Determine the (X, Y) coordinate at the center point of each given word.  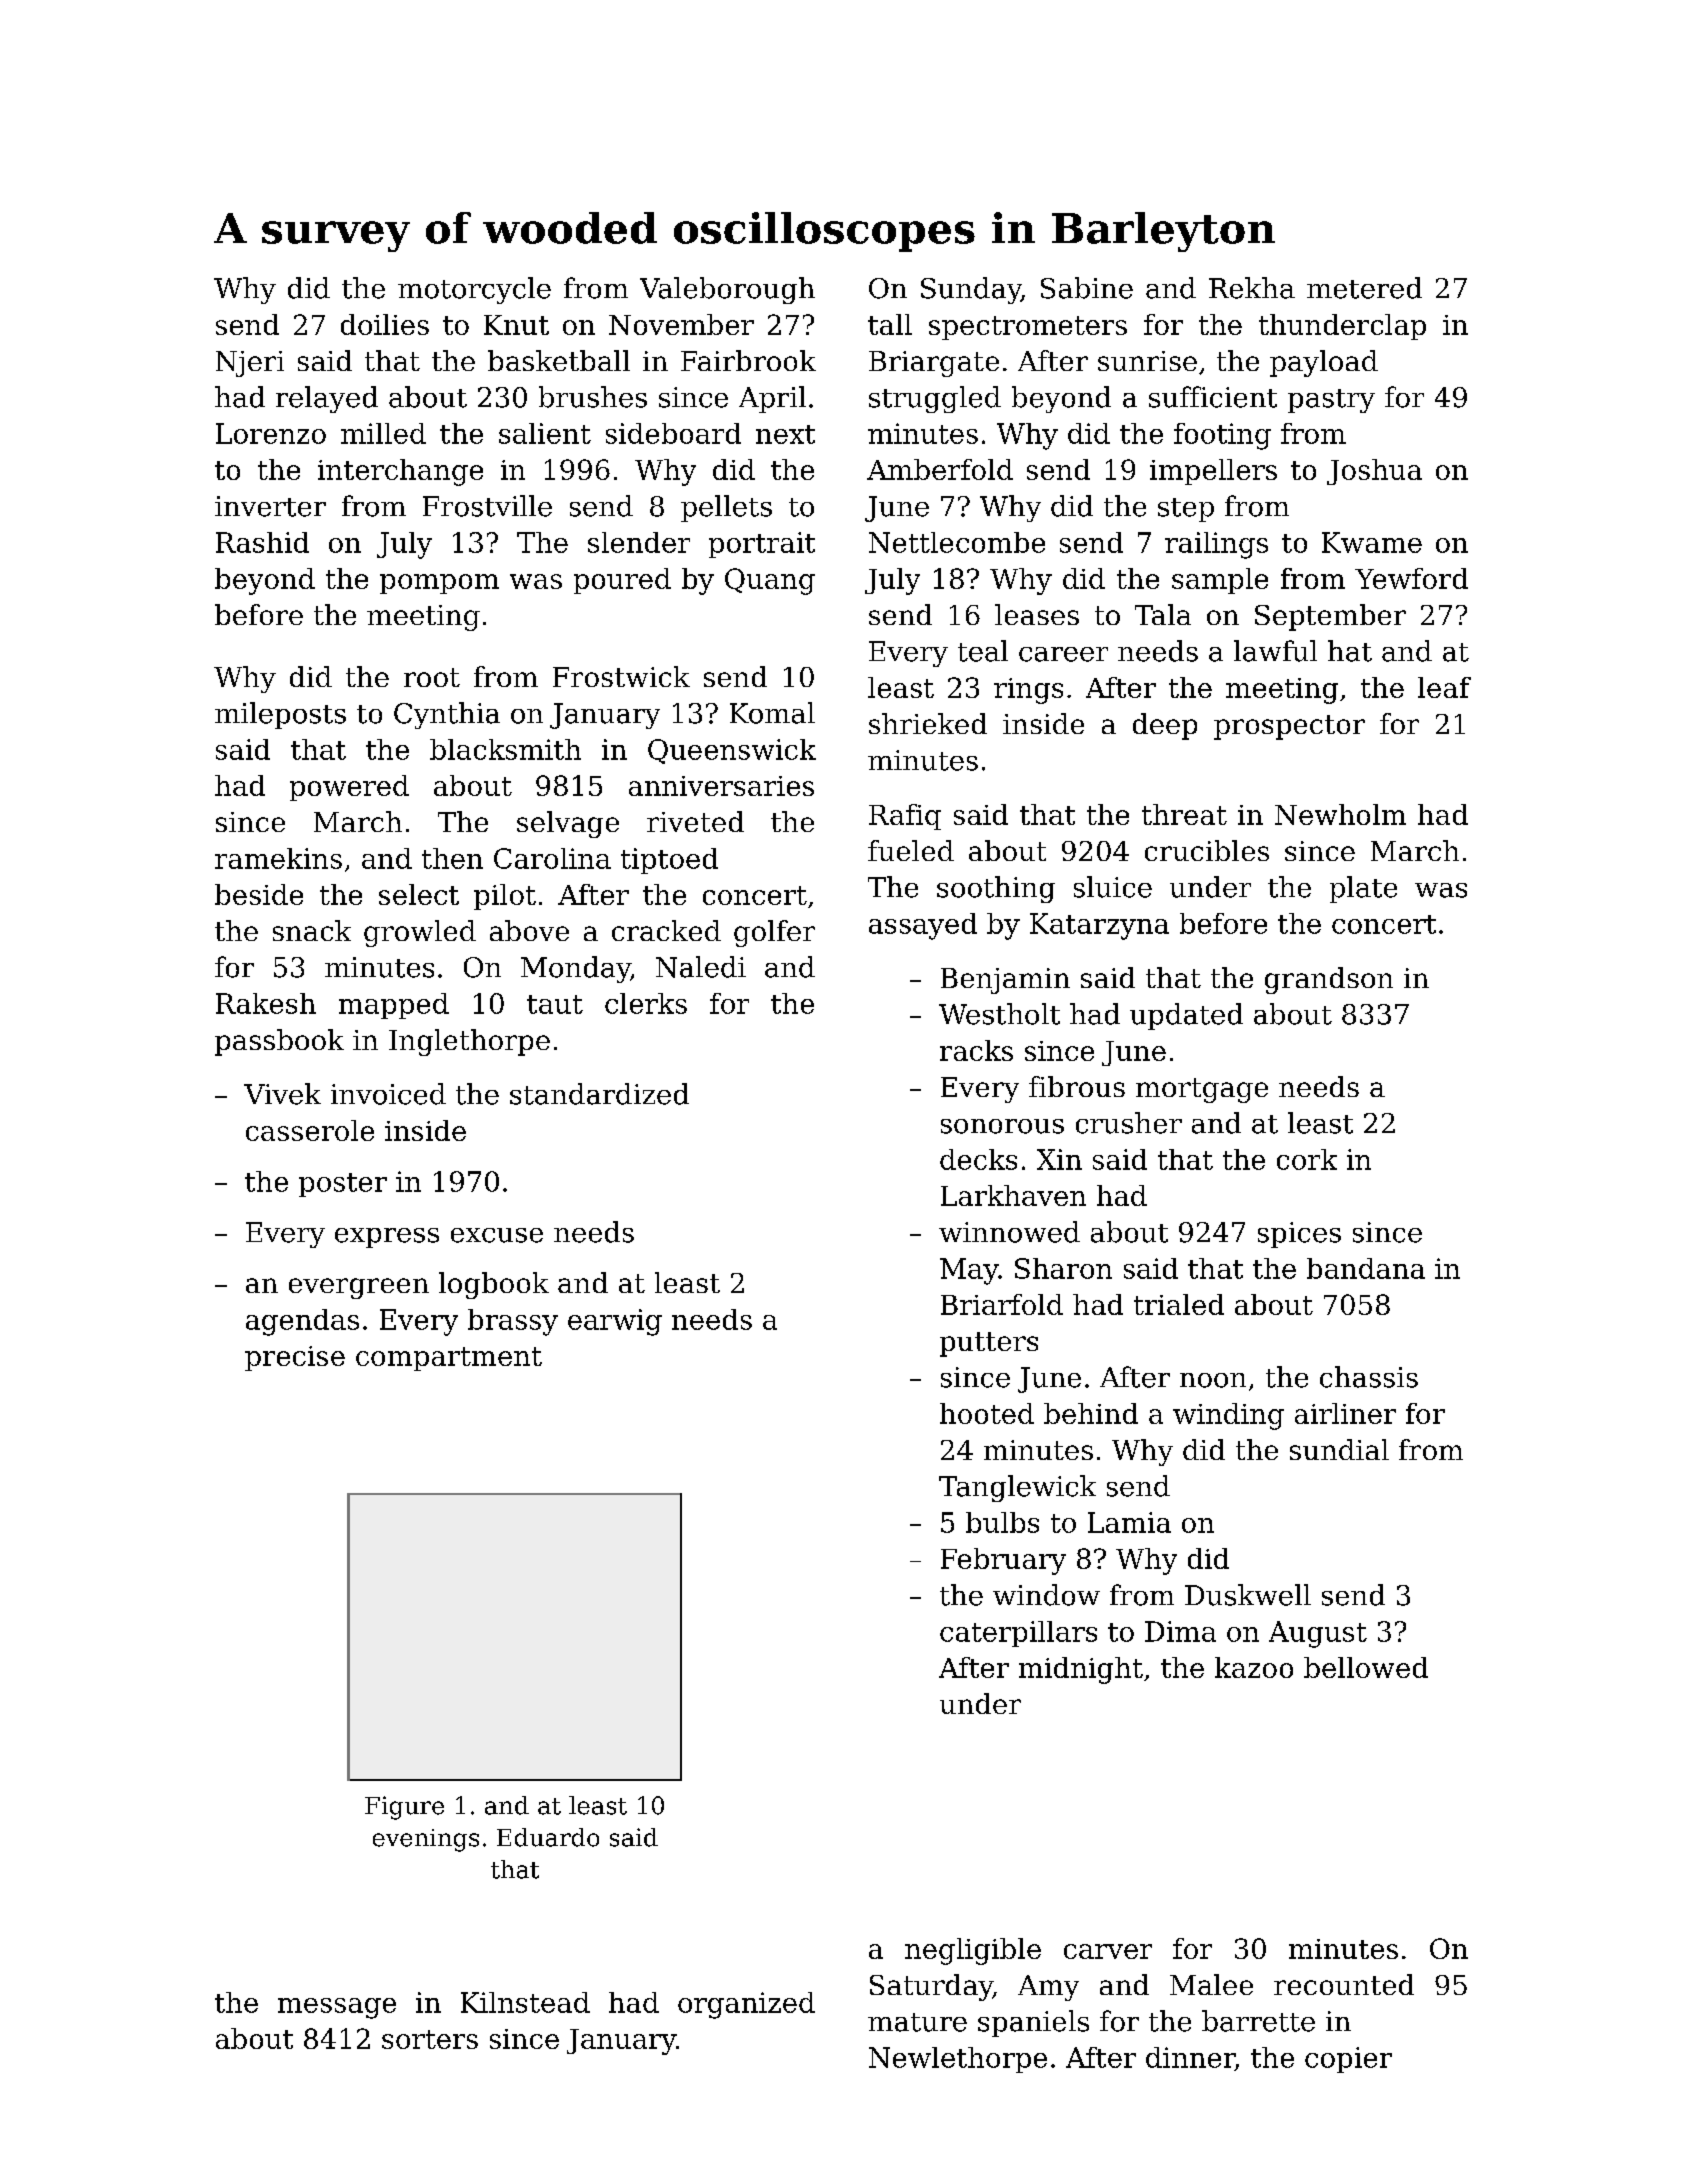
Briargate (934, 364)
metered (1364, 288)
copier (1348, 2060)
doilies (385, 324)
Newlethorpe (958, 2060)
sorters (430, 2039)
